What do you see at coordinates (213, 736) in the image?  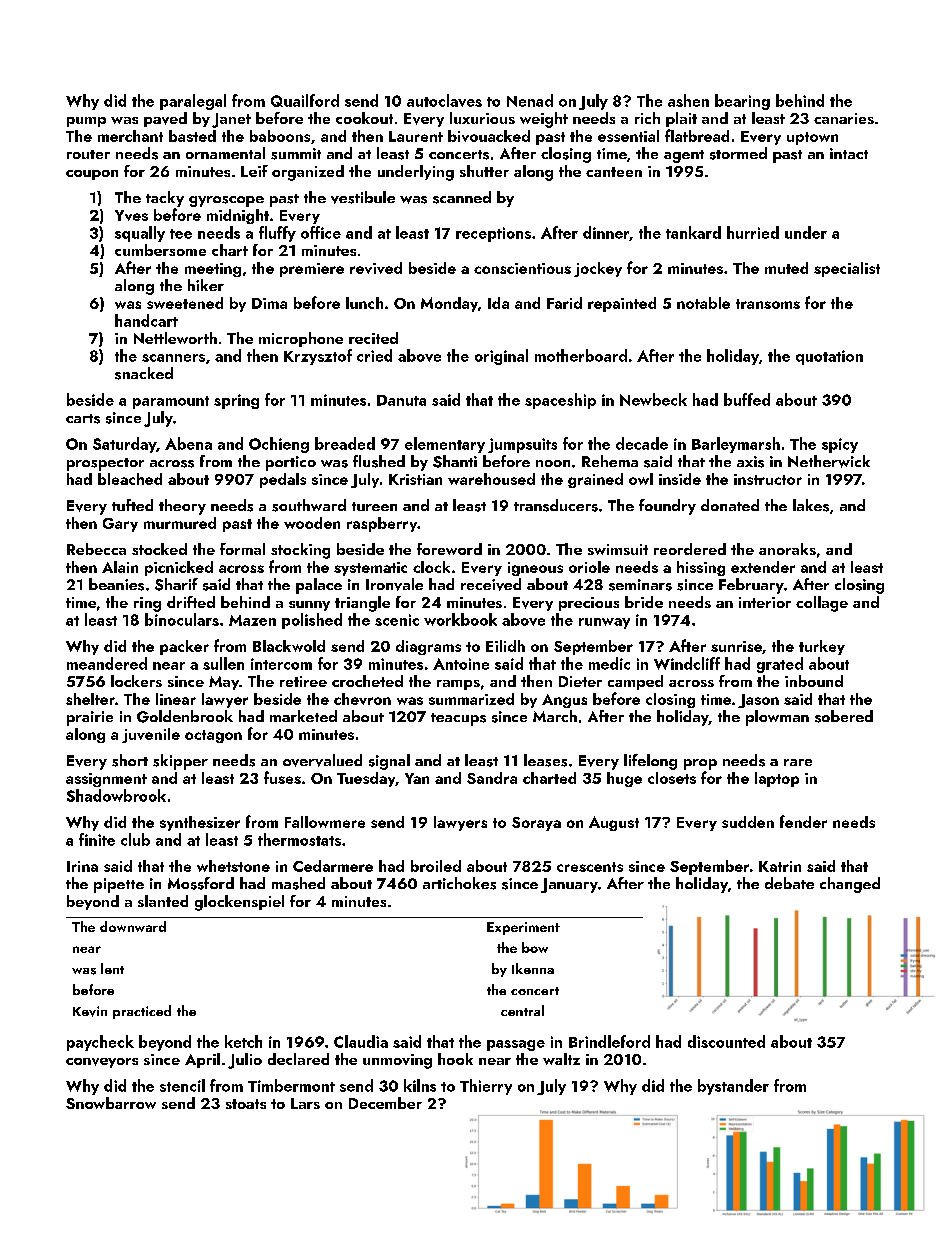 I see `octagon` at bounding box center [213, 736].
